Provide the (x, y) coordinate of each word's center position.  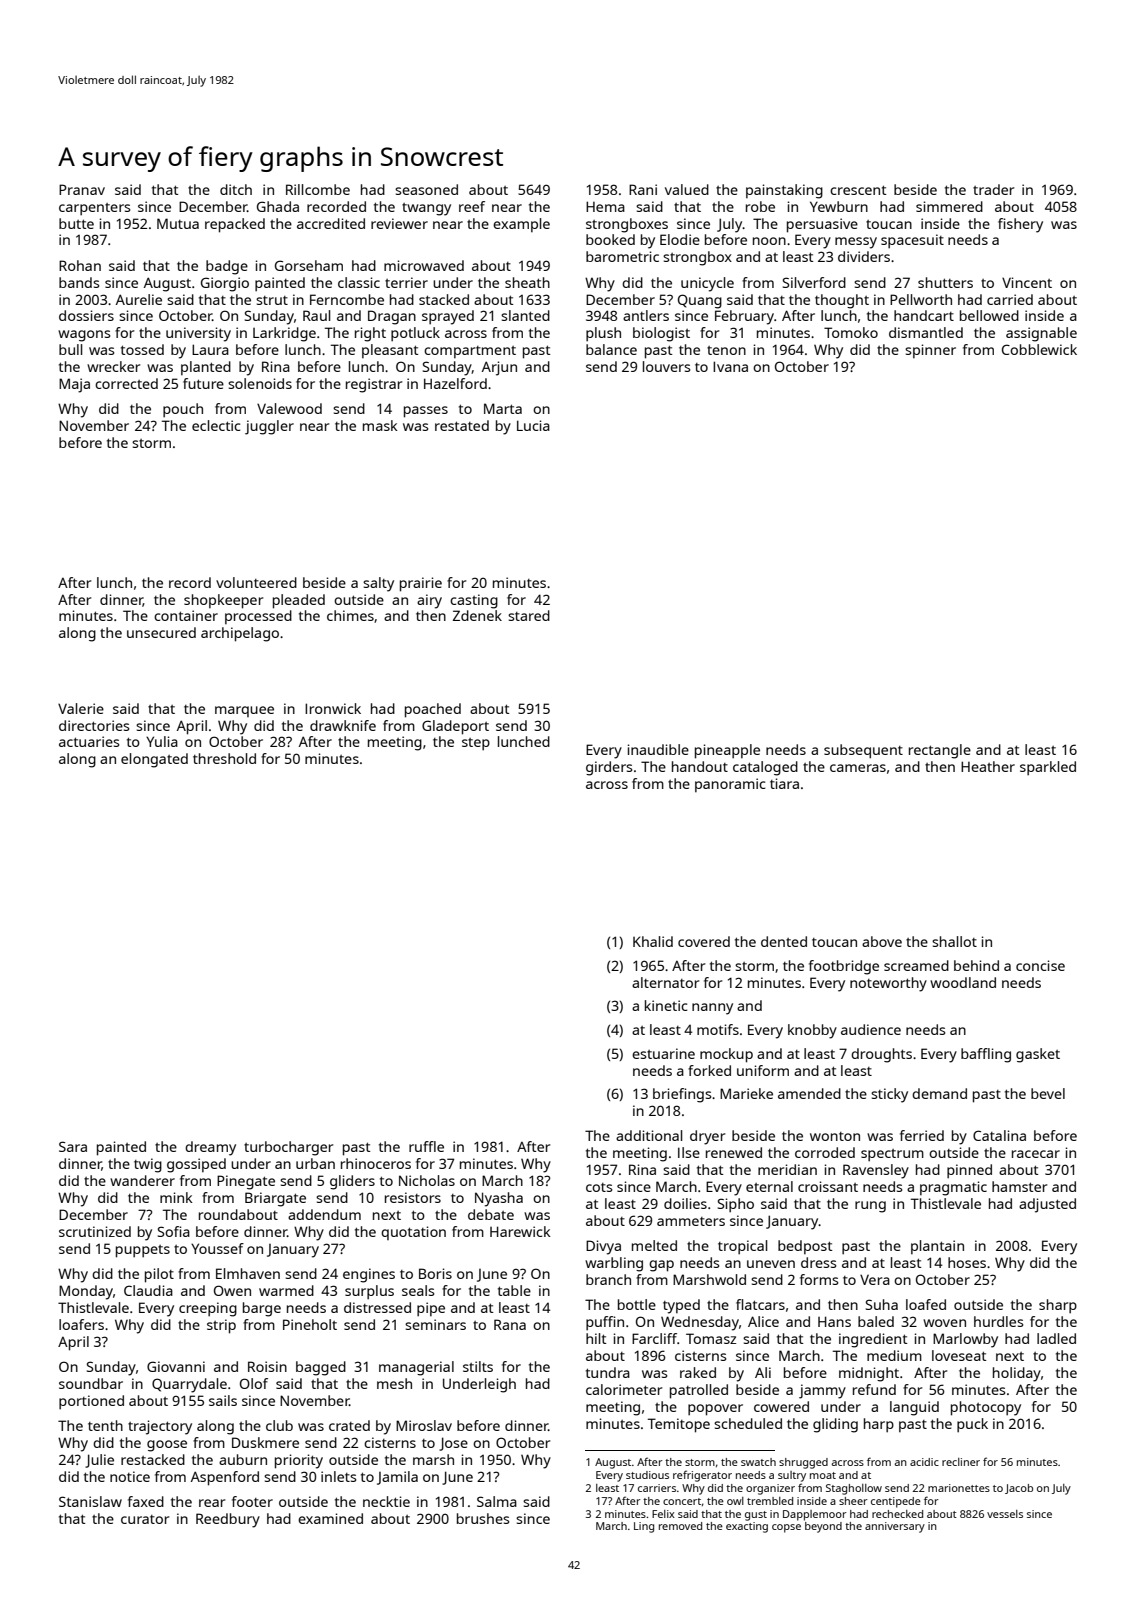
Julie (99, 1461)
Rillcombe (318, 189)
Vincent (1027, 282)
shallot (954, 941)
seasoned (426, 189)
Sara (73, 1146)
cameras (858, 768)
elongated (154, 760)
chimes (350, 615)
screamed (916, 965)
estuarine (663, 1053)
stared (529, 615)
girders (609, 768)
